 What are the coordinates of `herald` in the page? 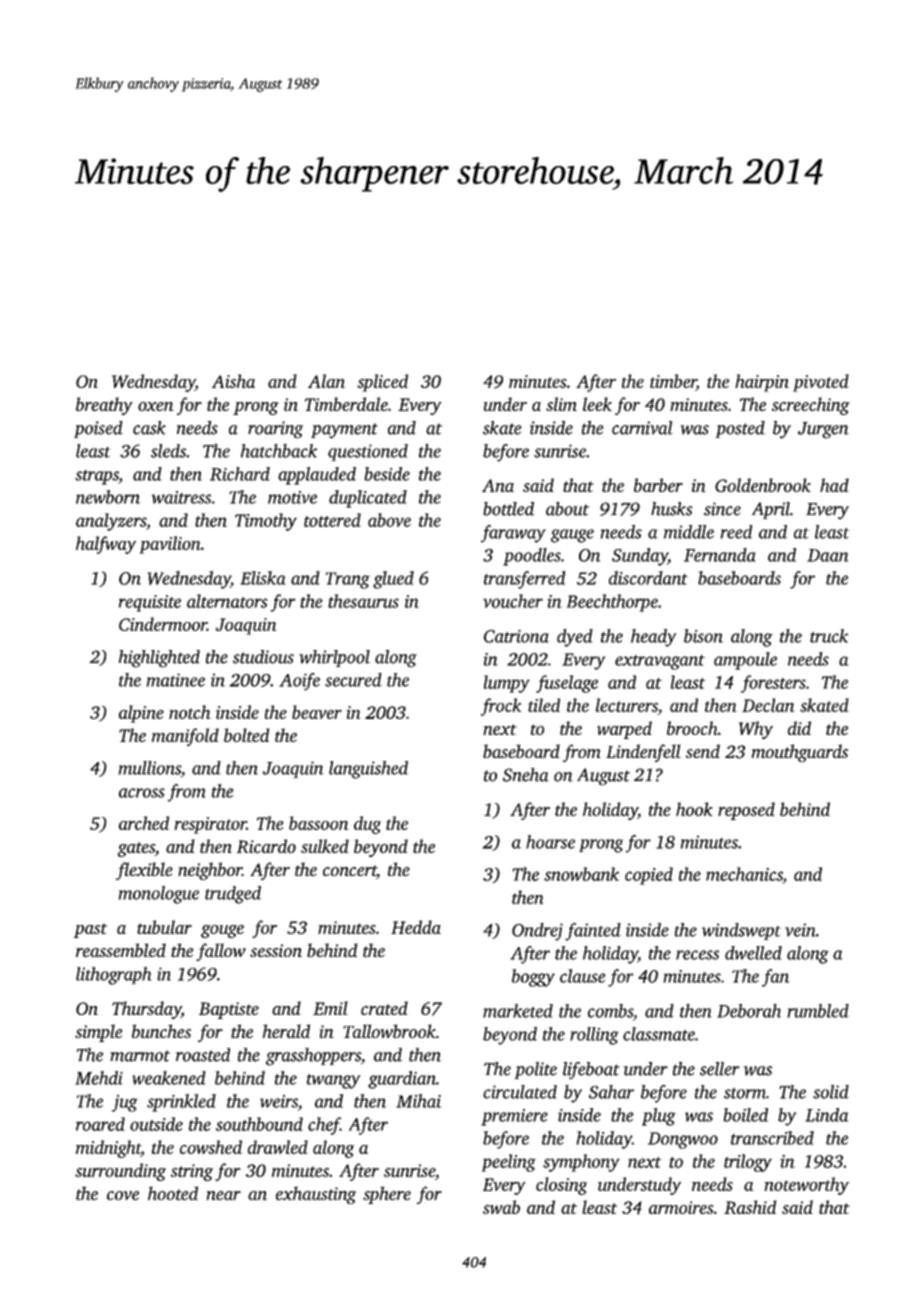 It's located at (286, 1031).
